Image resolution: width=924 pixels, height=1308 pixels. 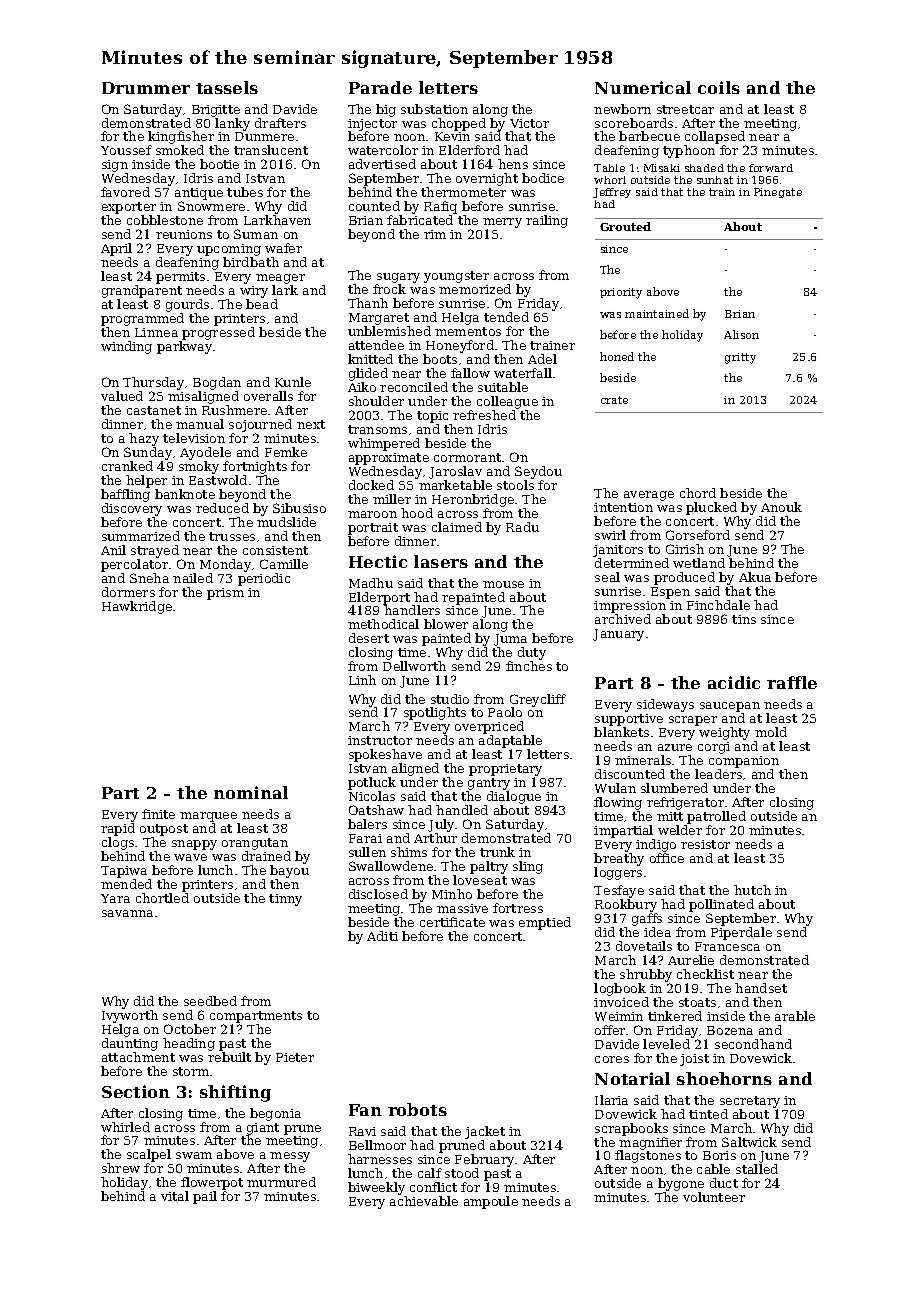 What do you see at coordinates (740, 358) in the screenshot?
I see `gritty` at bounding box center [740, 358].
